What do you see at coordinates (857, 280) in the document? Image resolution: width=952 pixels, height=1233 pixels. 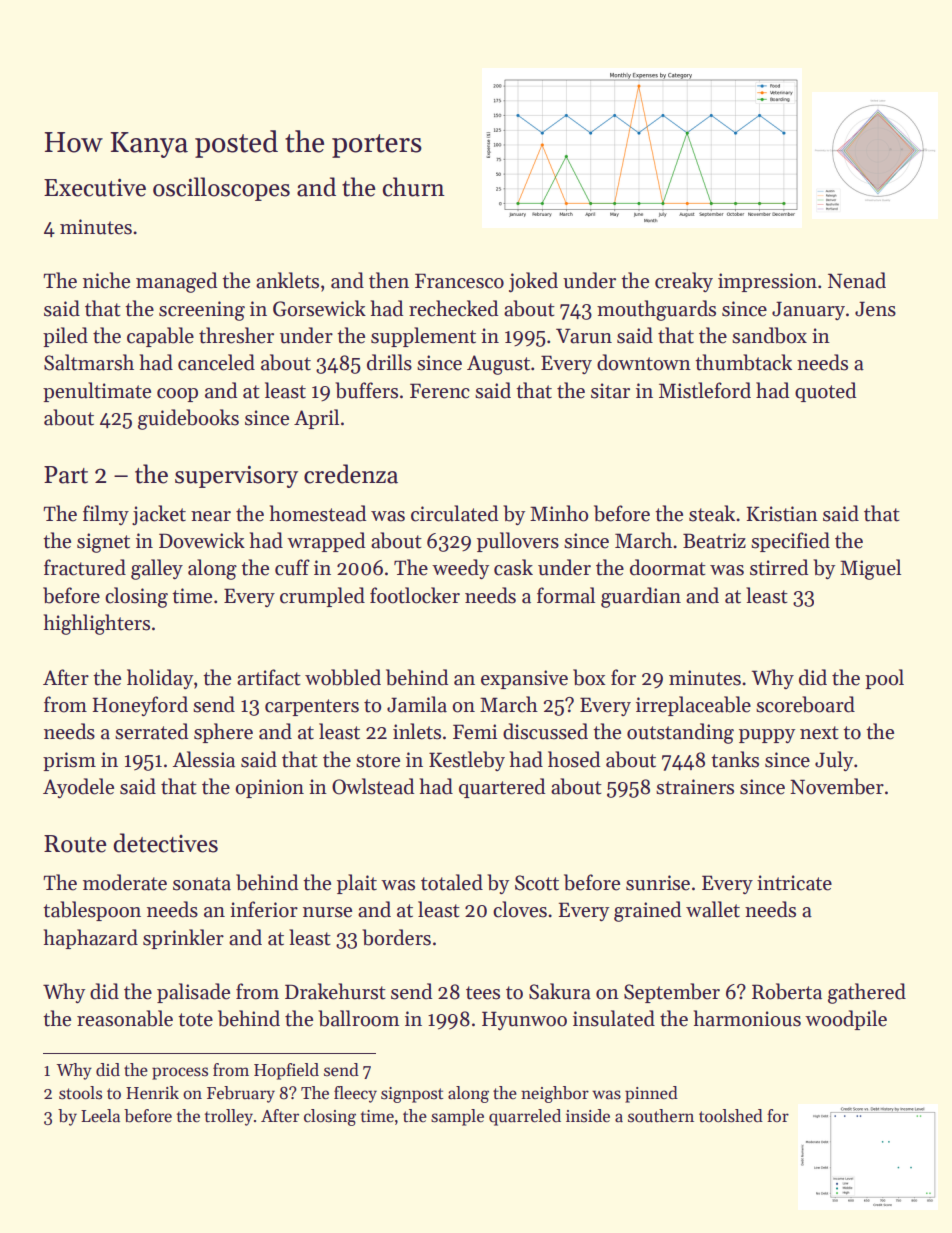 I see `Nenad` at bounding box center [857, 280].
